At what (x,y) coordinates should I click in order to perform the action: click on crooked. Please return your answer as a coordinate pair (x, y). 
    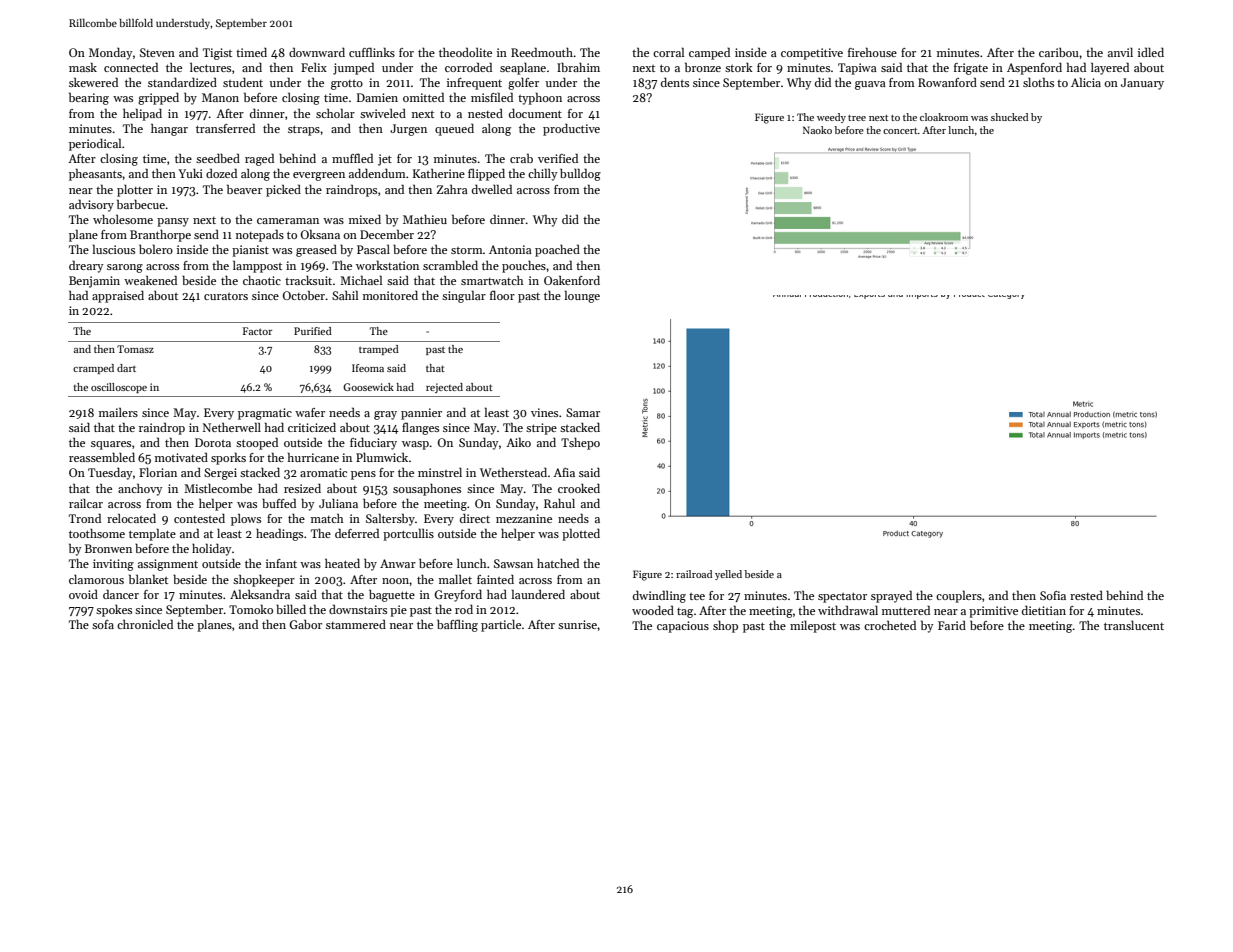
    Looking at the image, I should click on (579, 488).
